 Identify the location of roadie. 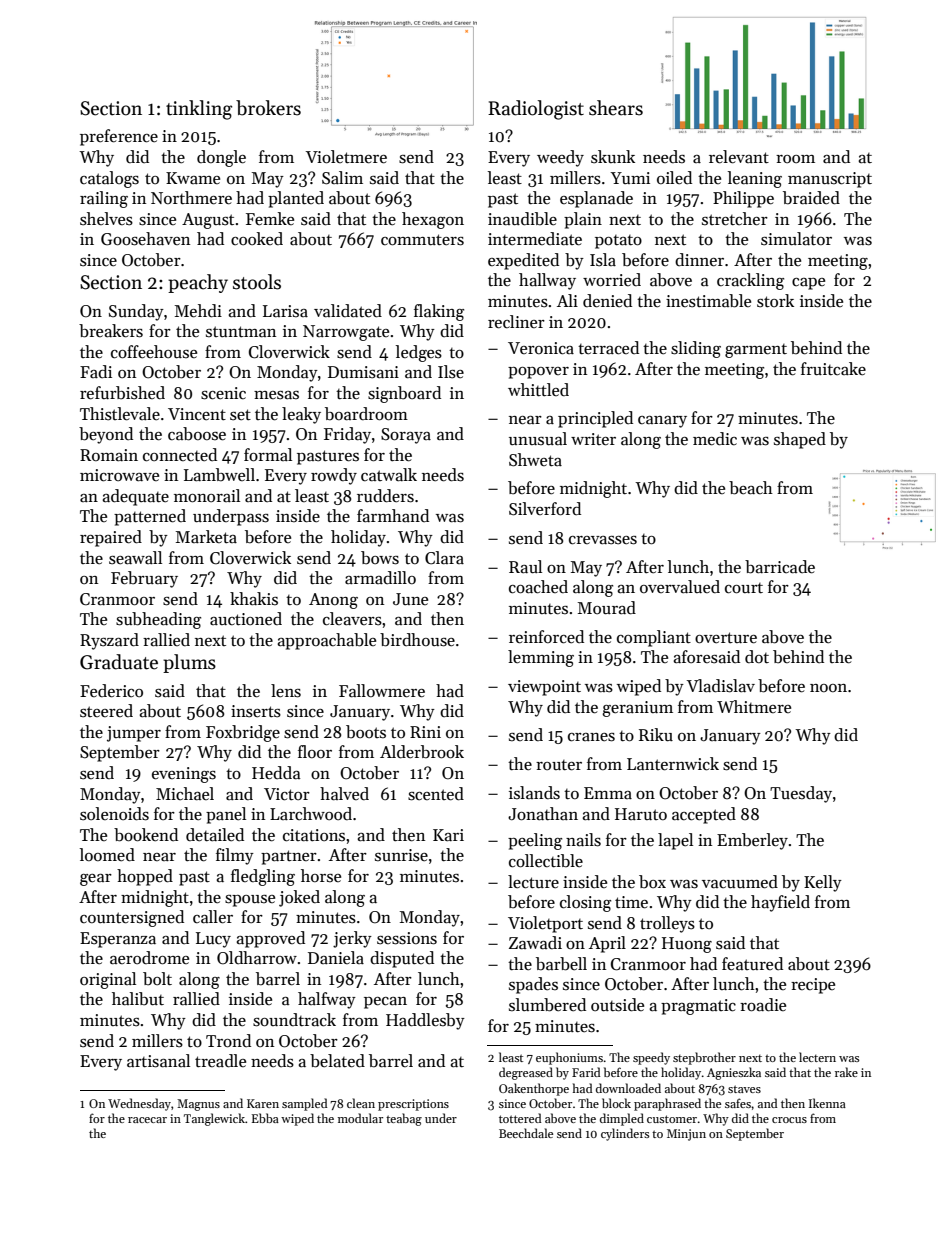
(763, 1005).
